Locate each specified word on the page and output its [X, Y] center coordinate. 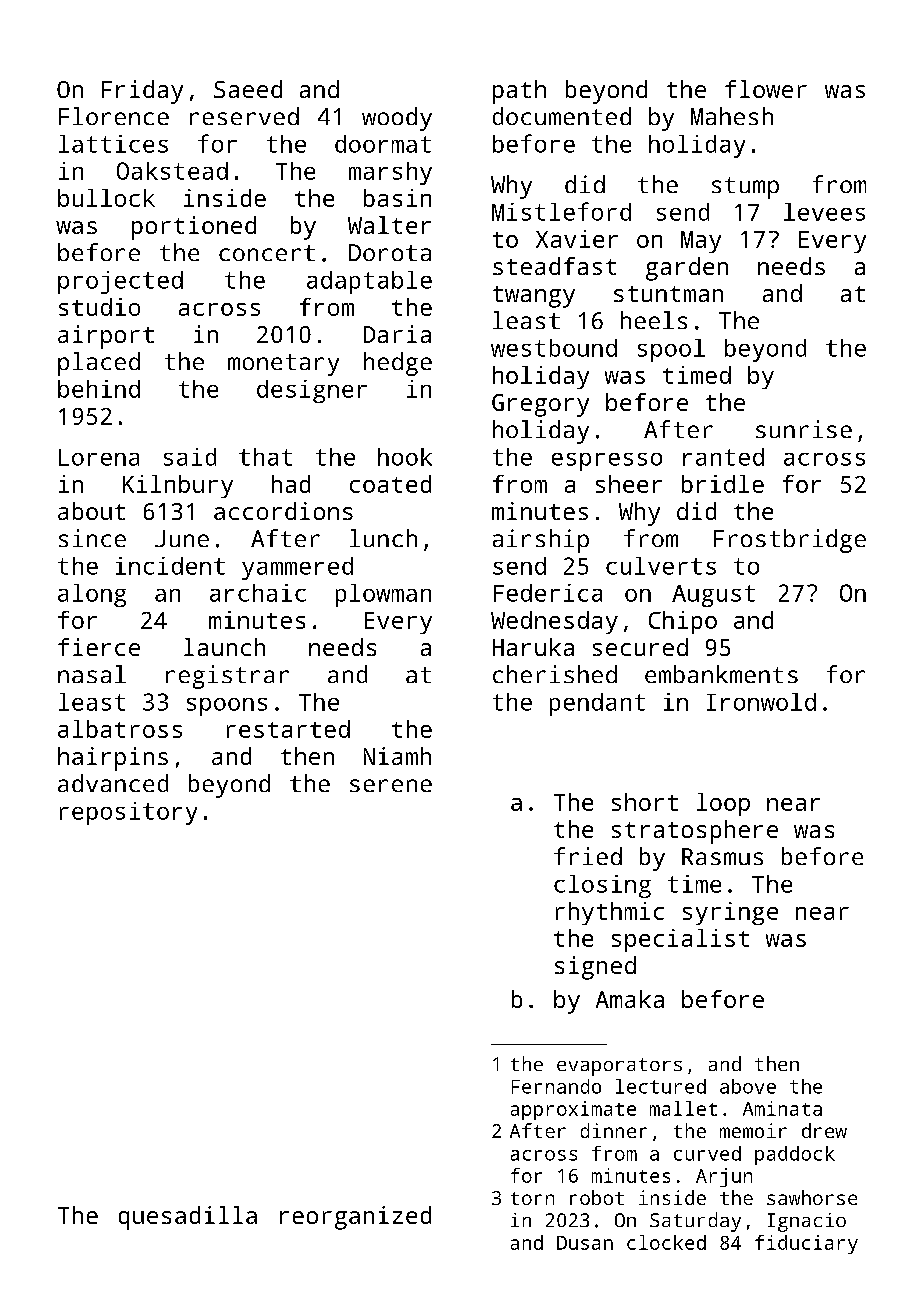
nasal [92, 674]
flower [766, 89]
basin [397, 198]
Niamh [397, 756]
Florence [114, 116]
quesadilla [188, 1218]
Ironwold [761, 702]
